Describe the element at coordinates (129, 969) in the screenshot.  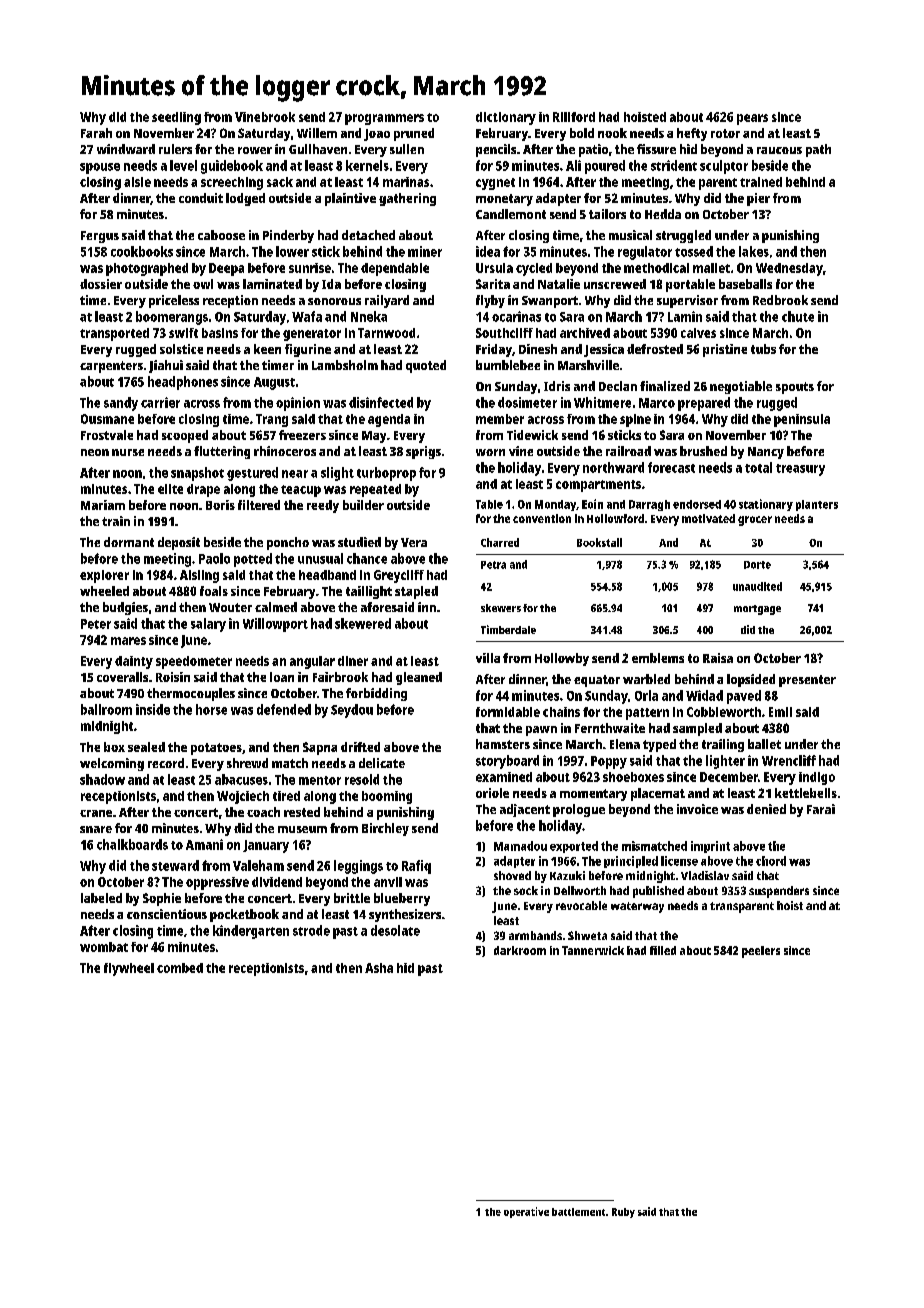
I see `flywheel` at that location.
